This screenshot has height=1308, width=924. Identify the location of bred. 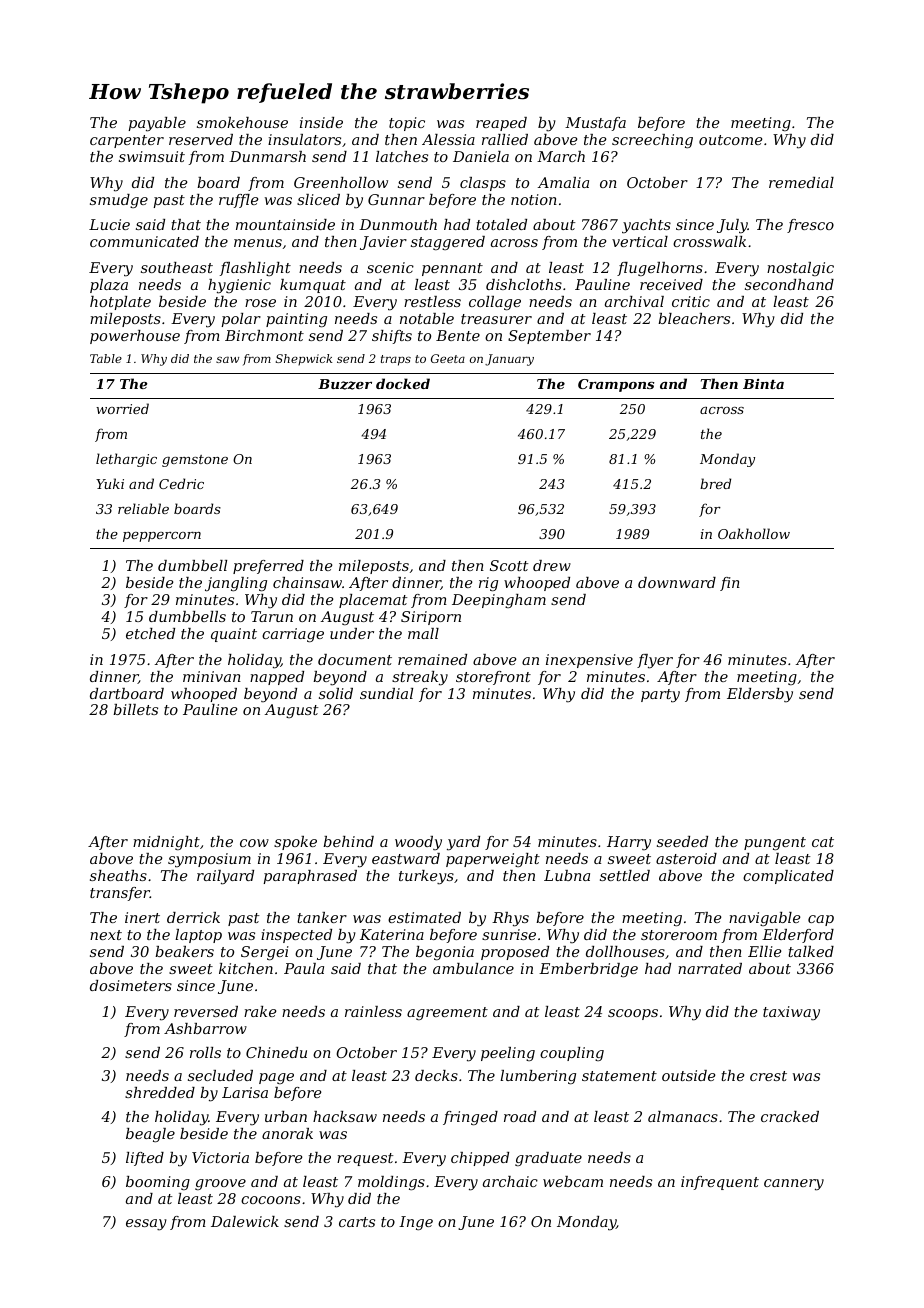
(715, 483).
